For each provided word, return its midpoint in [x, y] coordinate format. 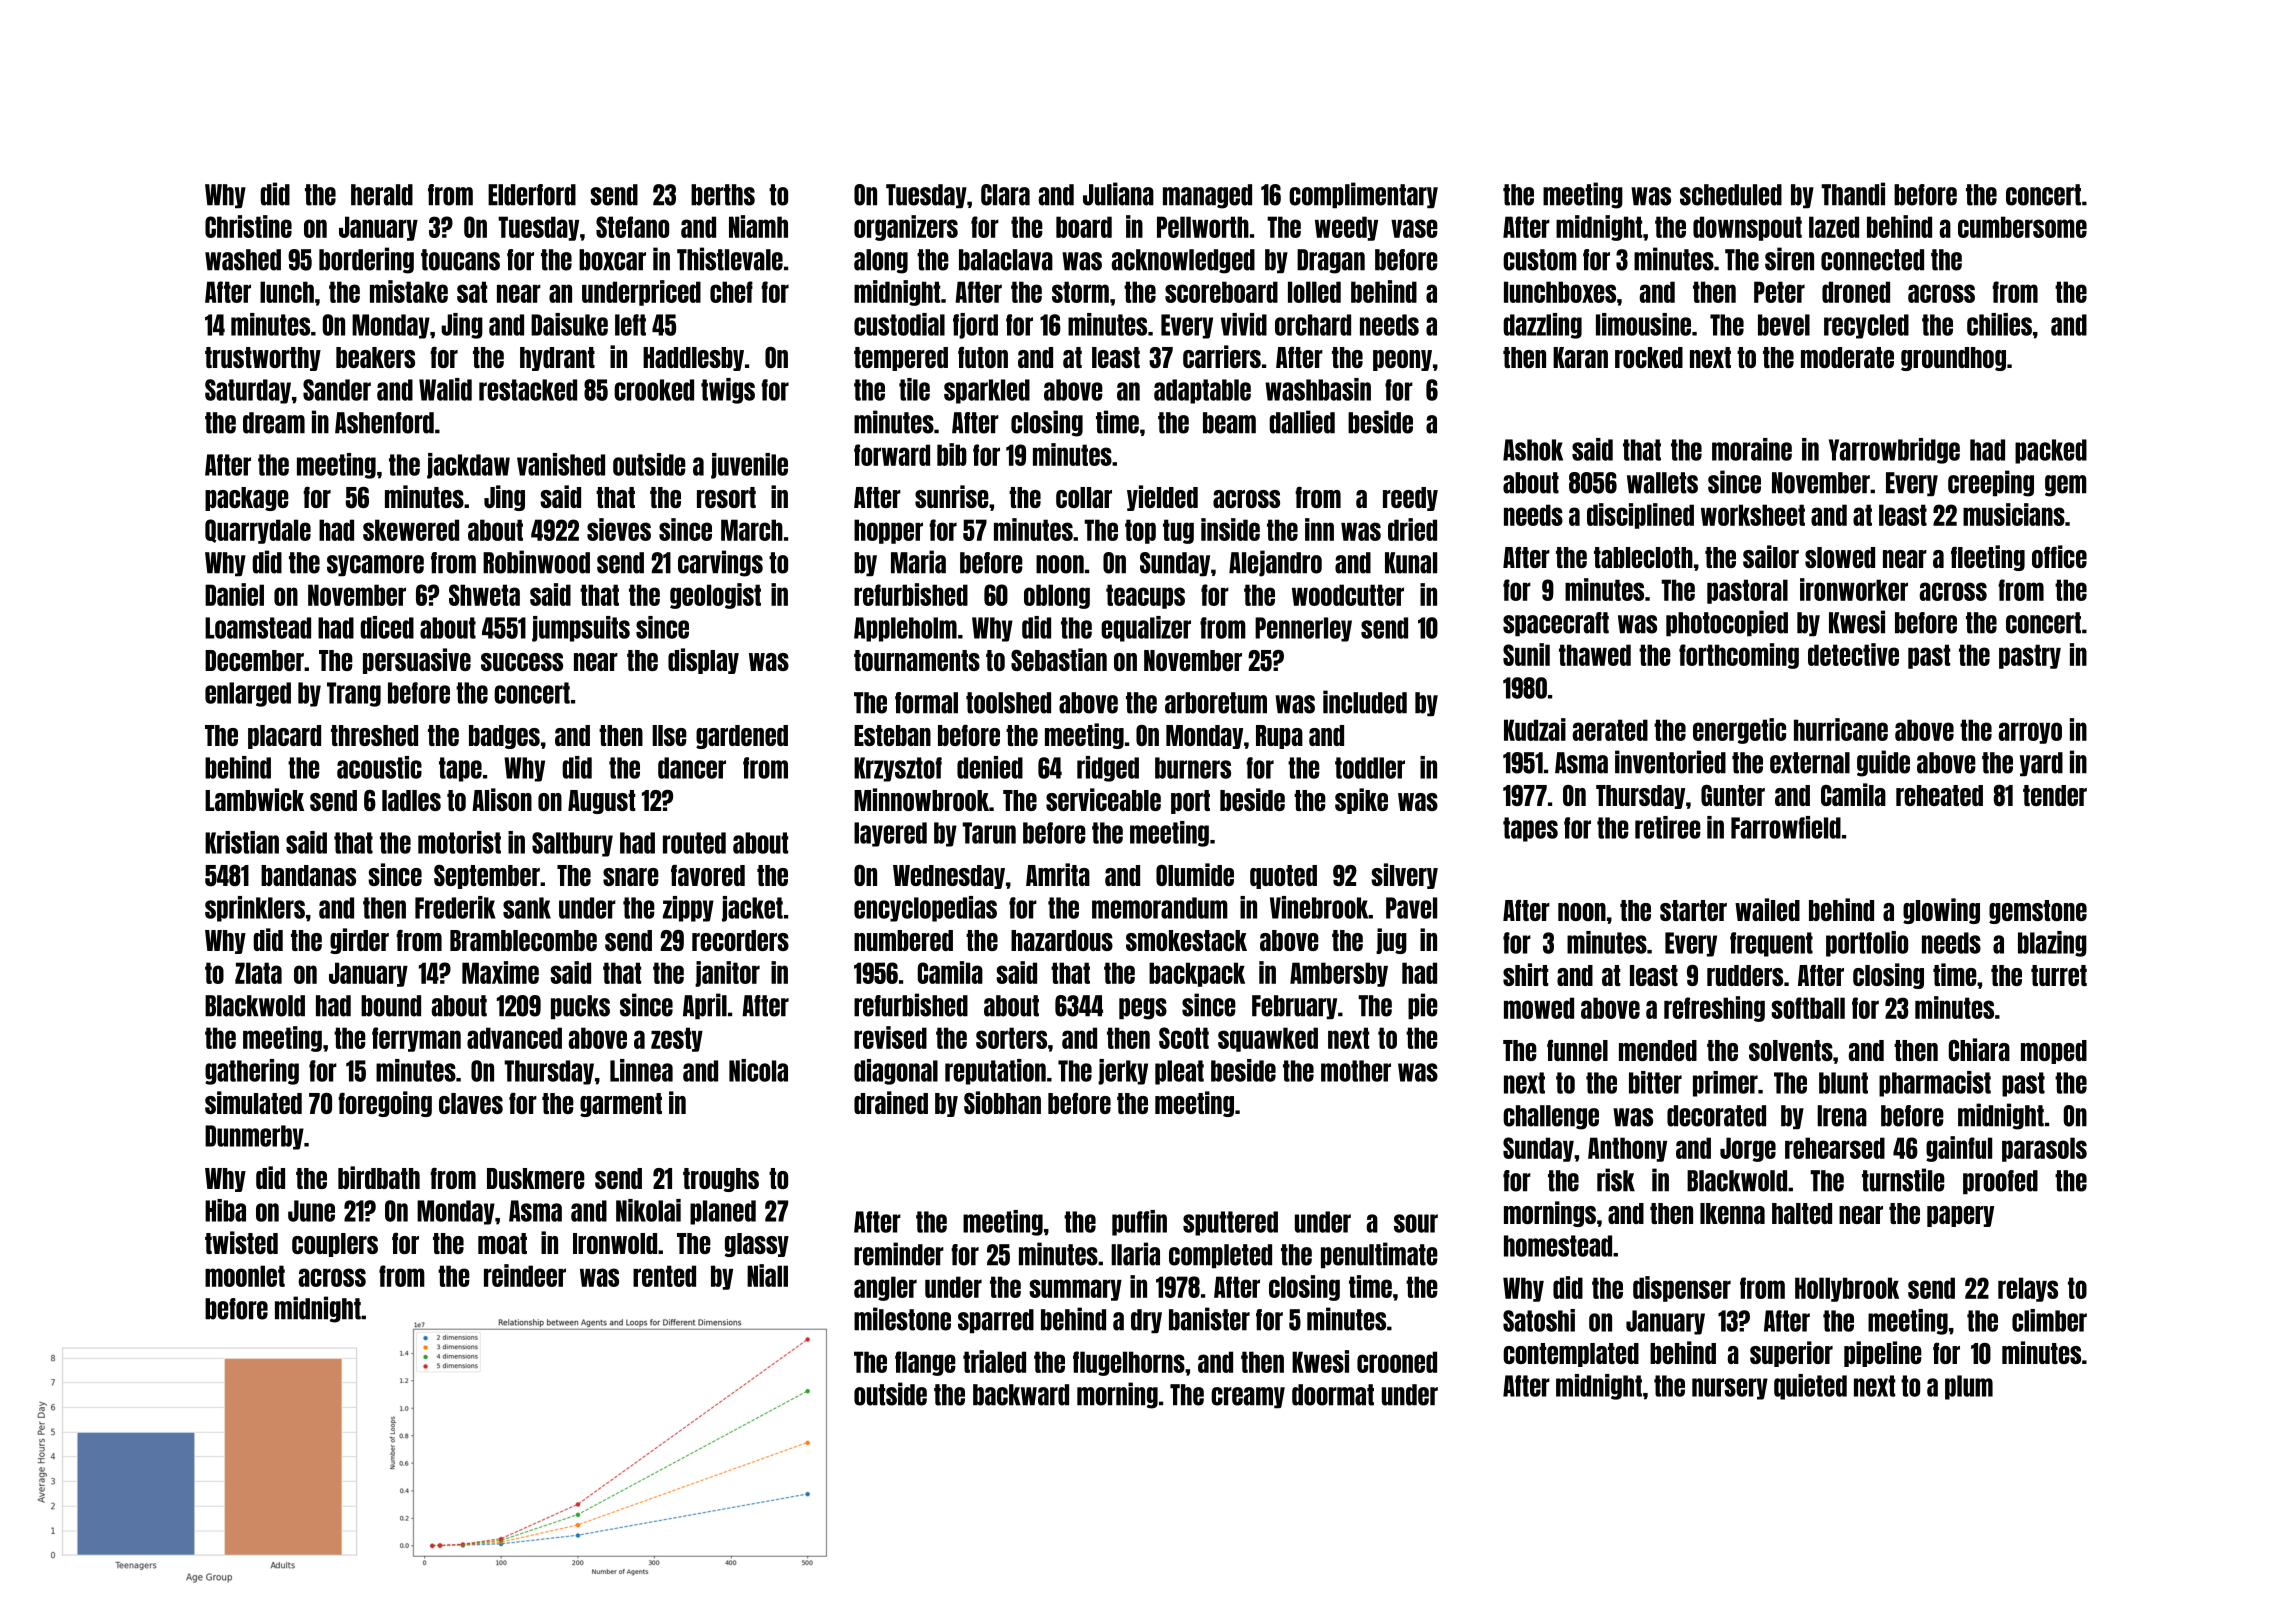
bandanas [308, 875]
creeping [1991, 483]
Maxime [500, 972]
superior [1791, 1354]
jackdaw [468, 466]
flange [925, 1363]
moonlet [245, 1276]
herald [382, 195]
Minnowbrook [921, 799]
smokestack [1186, 940]
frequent [1771, 944]
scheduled [1731, 195]
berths [723, 195]
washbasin [1318, 389]
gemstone [2038, 912]
